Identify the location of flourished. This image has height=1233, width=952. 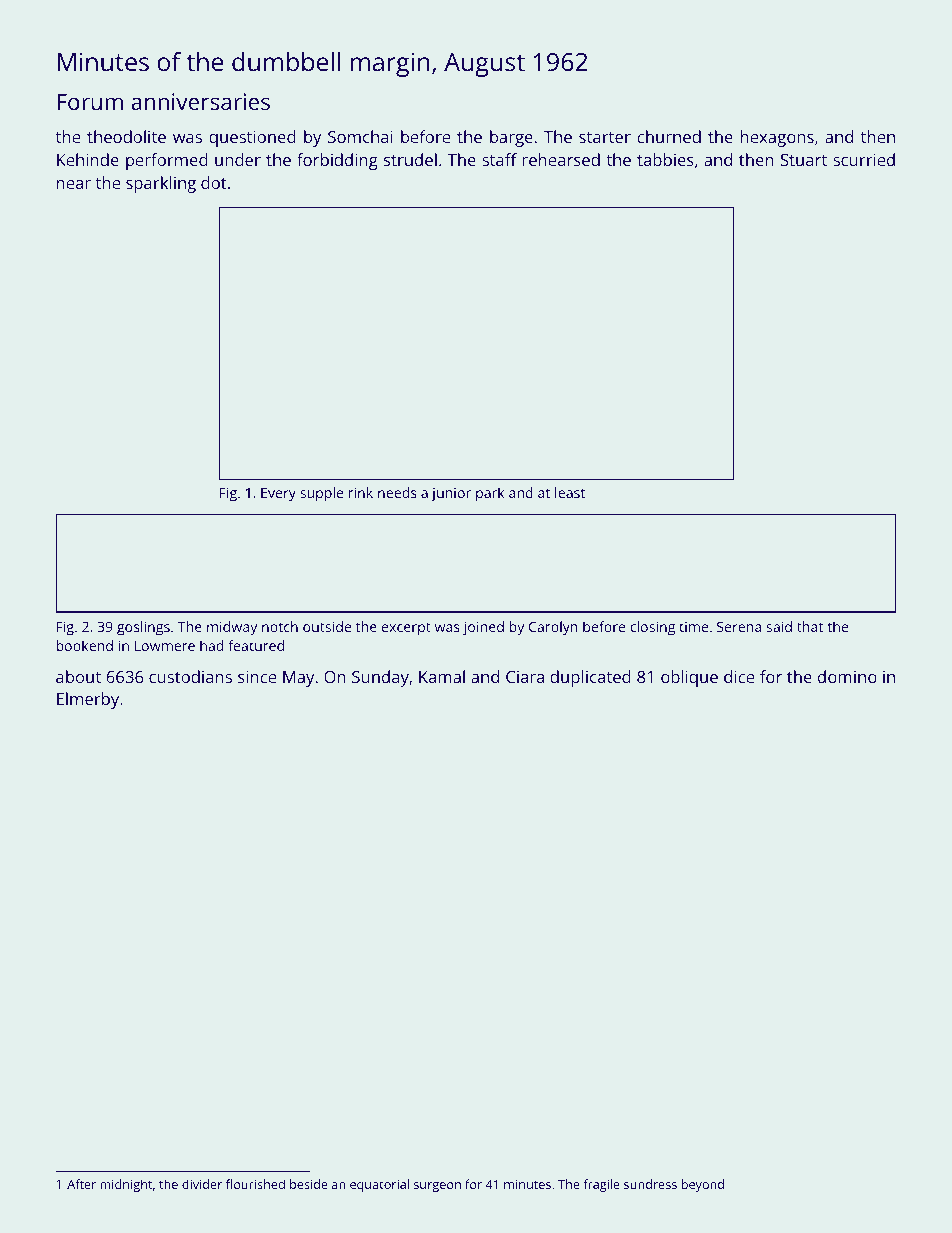
(255, 1184).
